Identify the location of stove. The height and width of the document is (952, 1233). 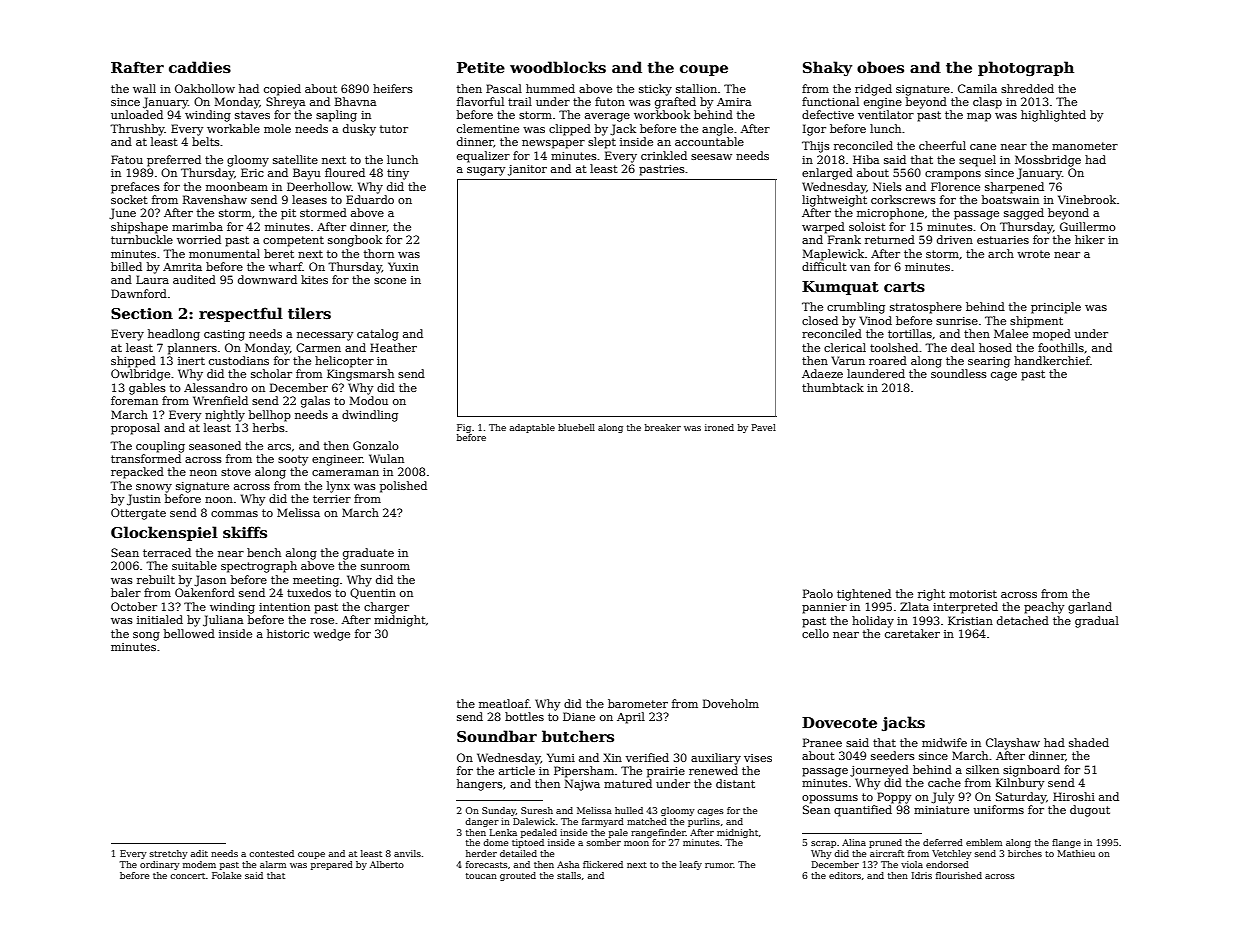
(236, 472).
